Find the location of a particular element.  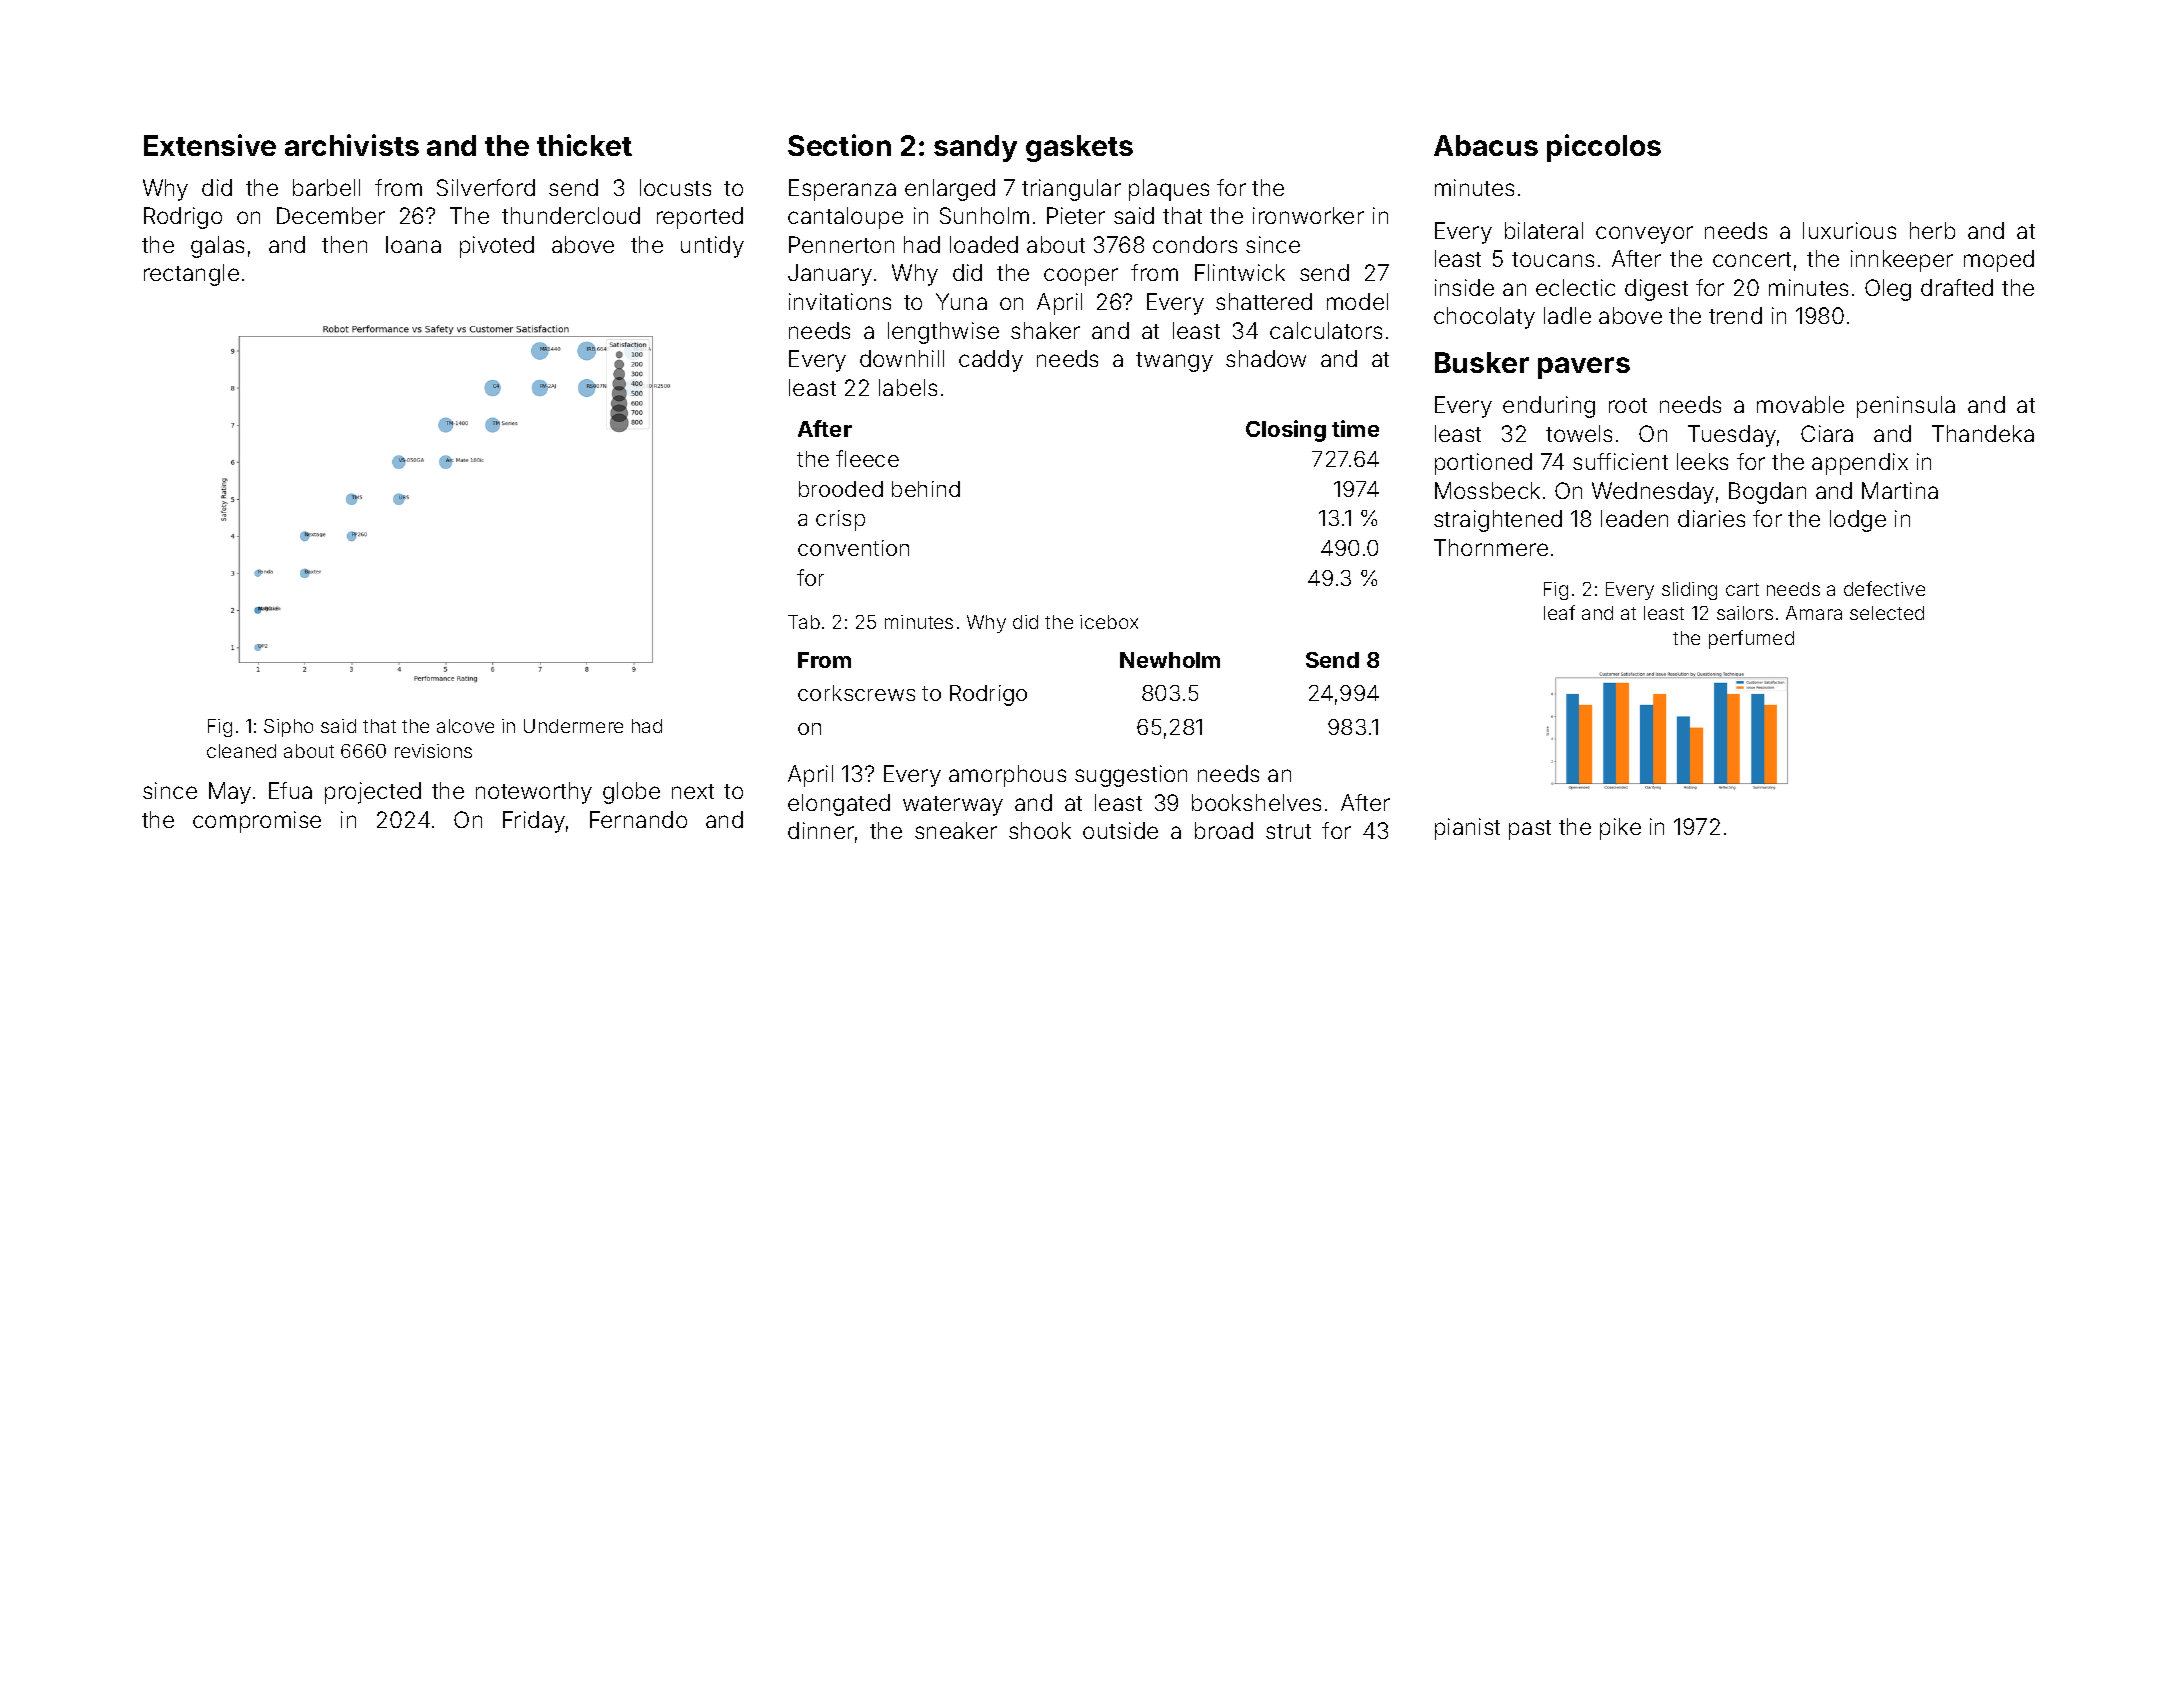

Closing is located at coordinates (1286, 431).
